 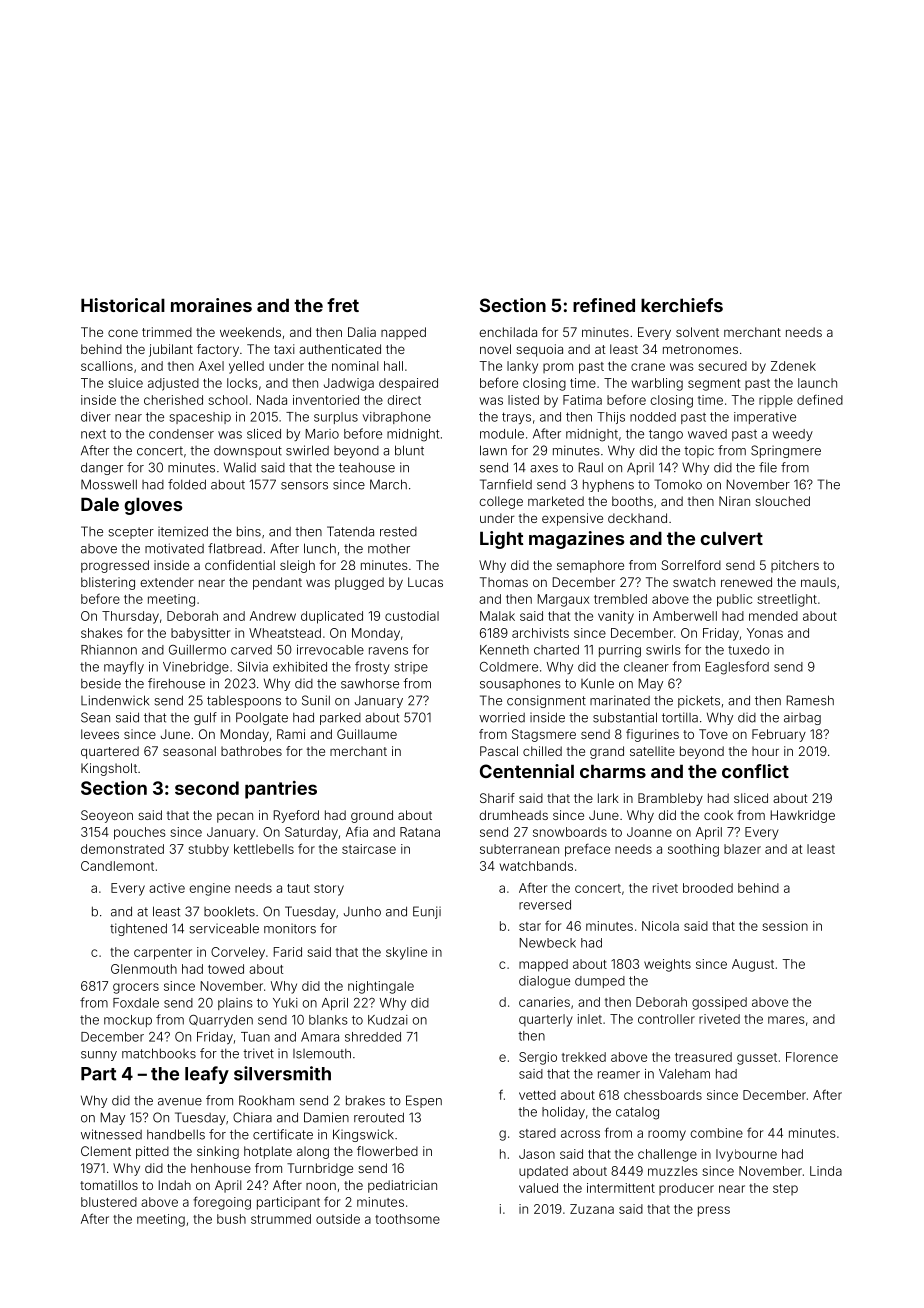 What do you see at coordinates (682, 305) in the screenshot?
I see `kerchiefs` at bounding box center [682, 305].
